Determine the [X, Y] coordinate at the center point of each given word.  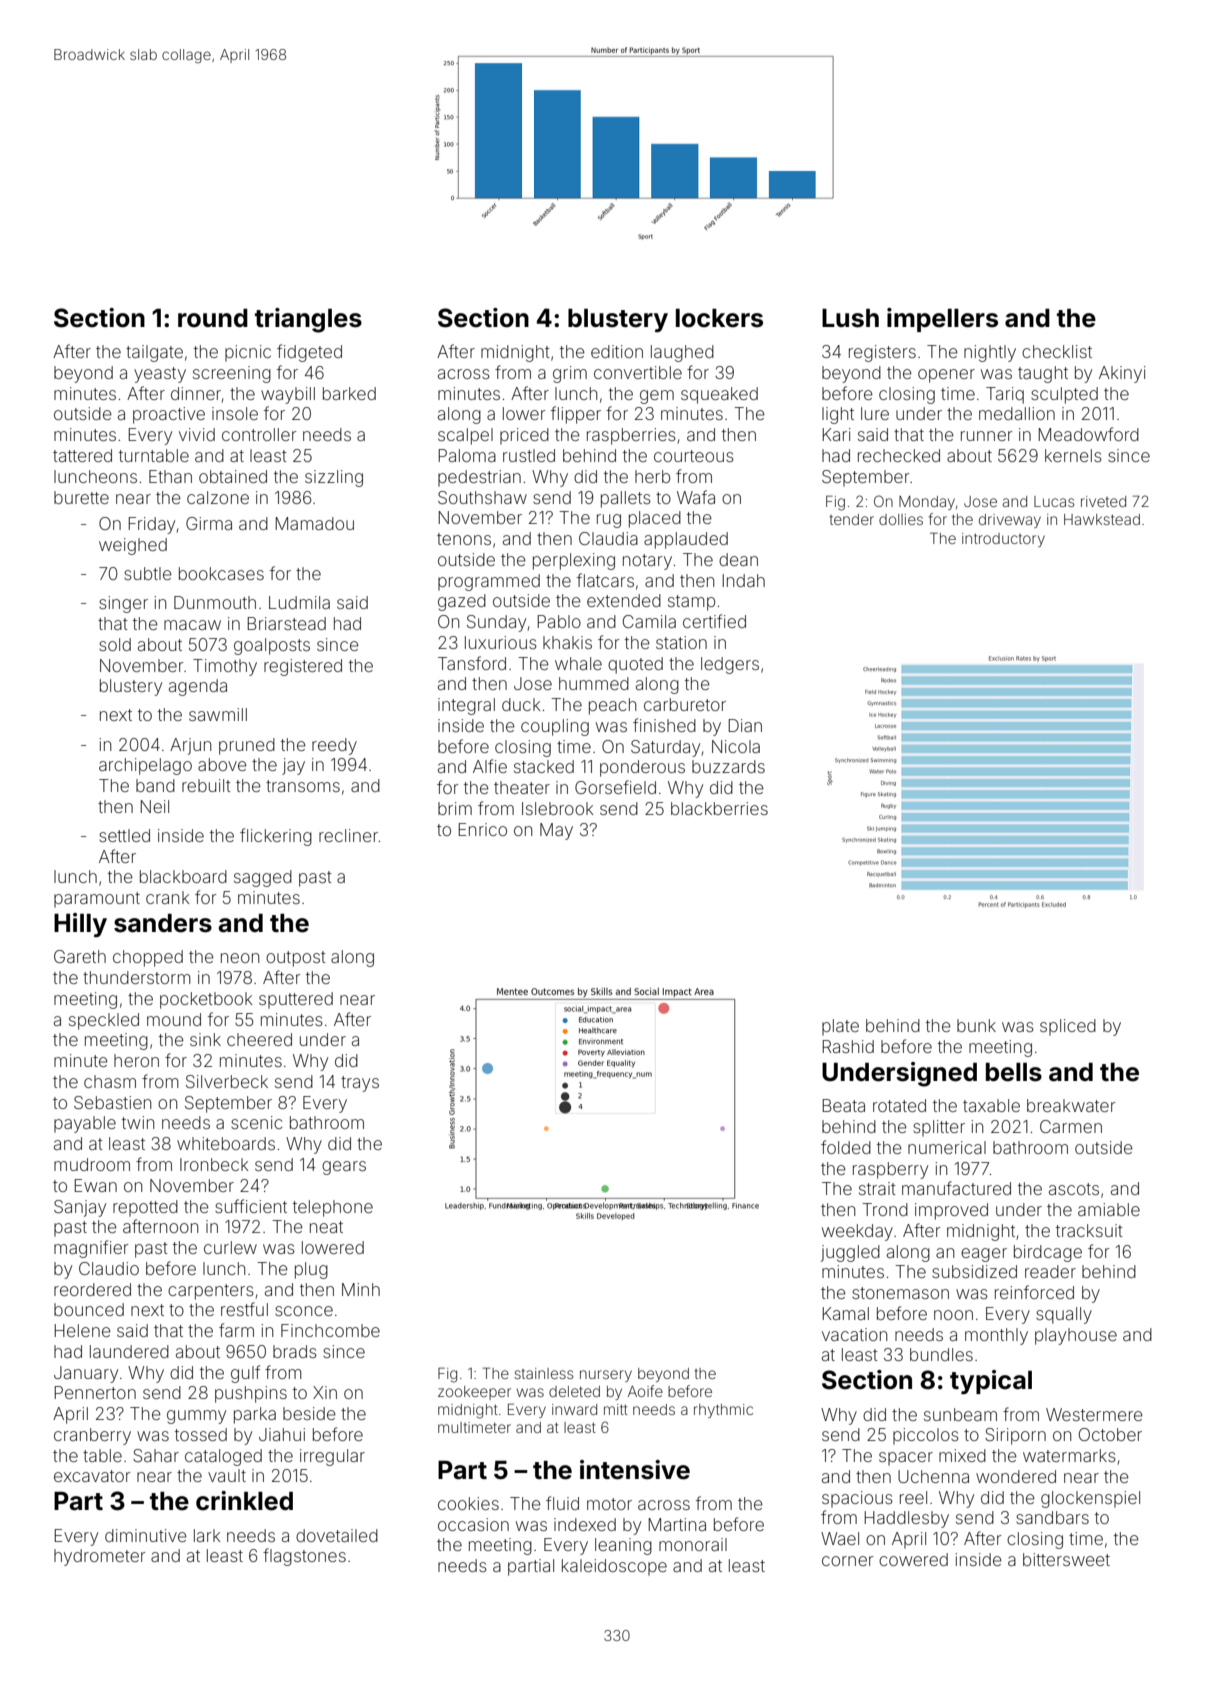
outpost [296, 959]
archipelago [145, 766]
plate [840, 1027]
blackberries [719, 808]
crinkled [244, 1501]
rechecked [899, 455]
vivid [197, 434]
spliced [1068, 1027]
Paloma [467, 455]
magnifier [91, 1249]
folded [846, 1147]
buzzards [728, 766]
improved [951, 1211]
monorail [693, 1544]
